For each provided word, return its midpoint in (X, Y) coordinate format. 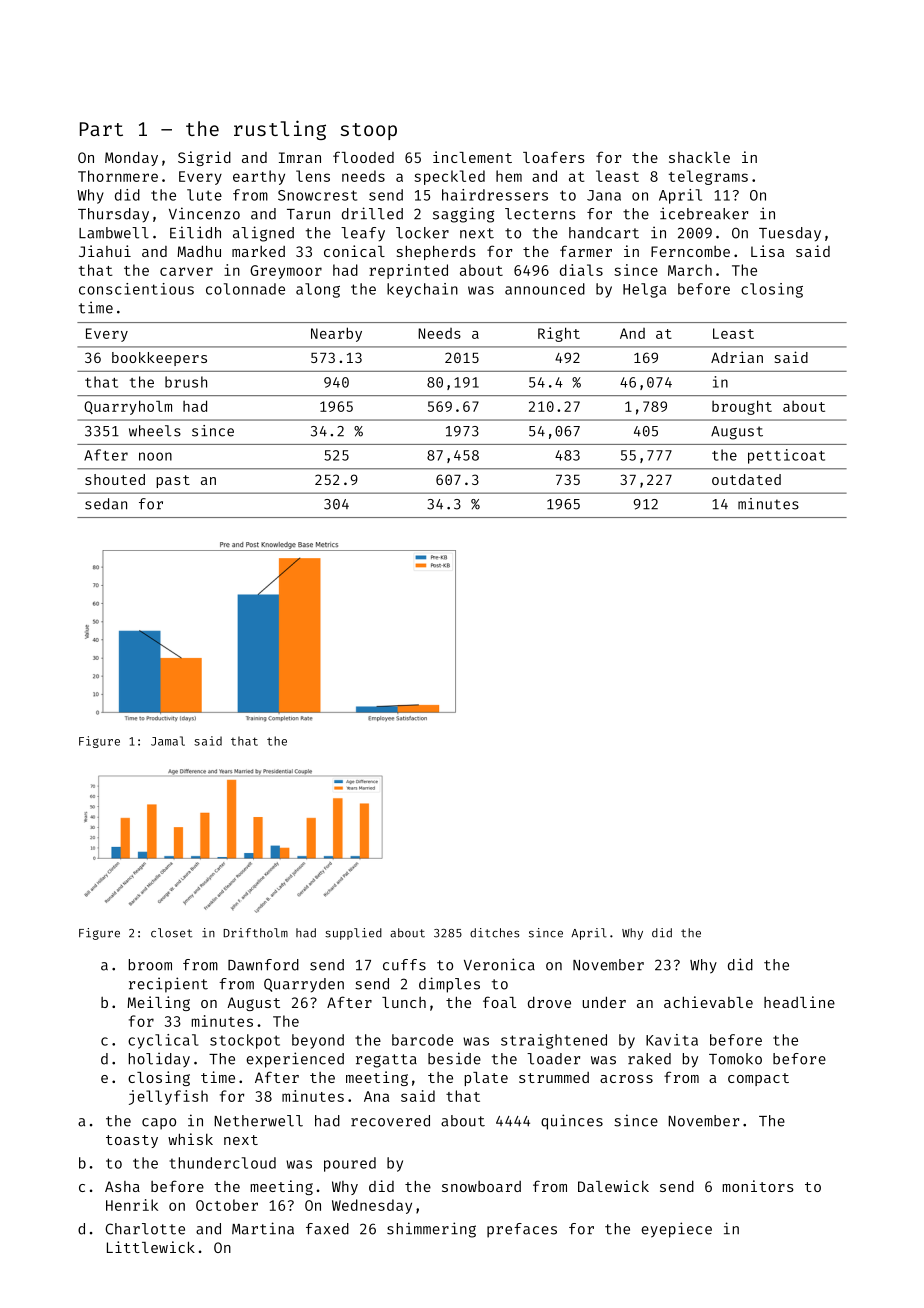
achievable (708, 1002)
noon (155, 456)
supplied (353, 934)
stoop (369, 131)
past (173, 481)
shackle (699, 157)
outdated (746, 479)
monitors (758, 1186)
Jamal (168, 741)
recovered (390, 1121)
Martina (263, 1228)
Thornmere (118, 176)
